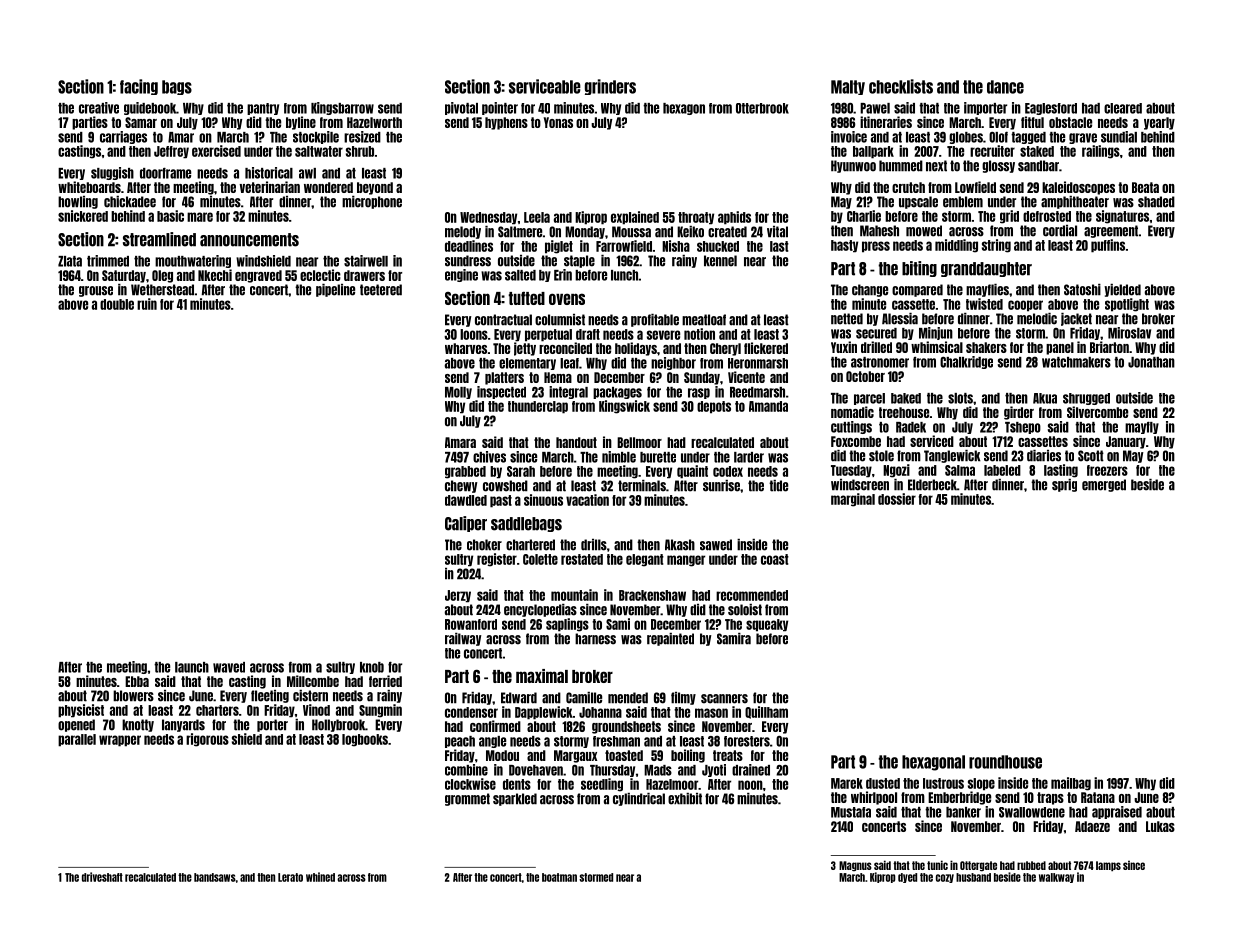 Image resolution: width=1233 pixels, height=952 pixels. What do you see at coordinates (545, 86) in the image?
I see `serviceable` at bounding box center [545, 86].
